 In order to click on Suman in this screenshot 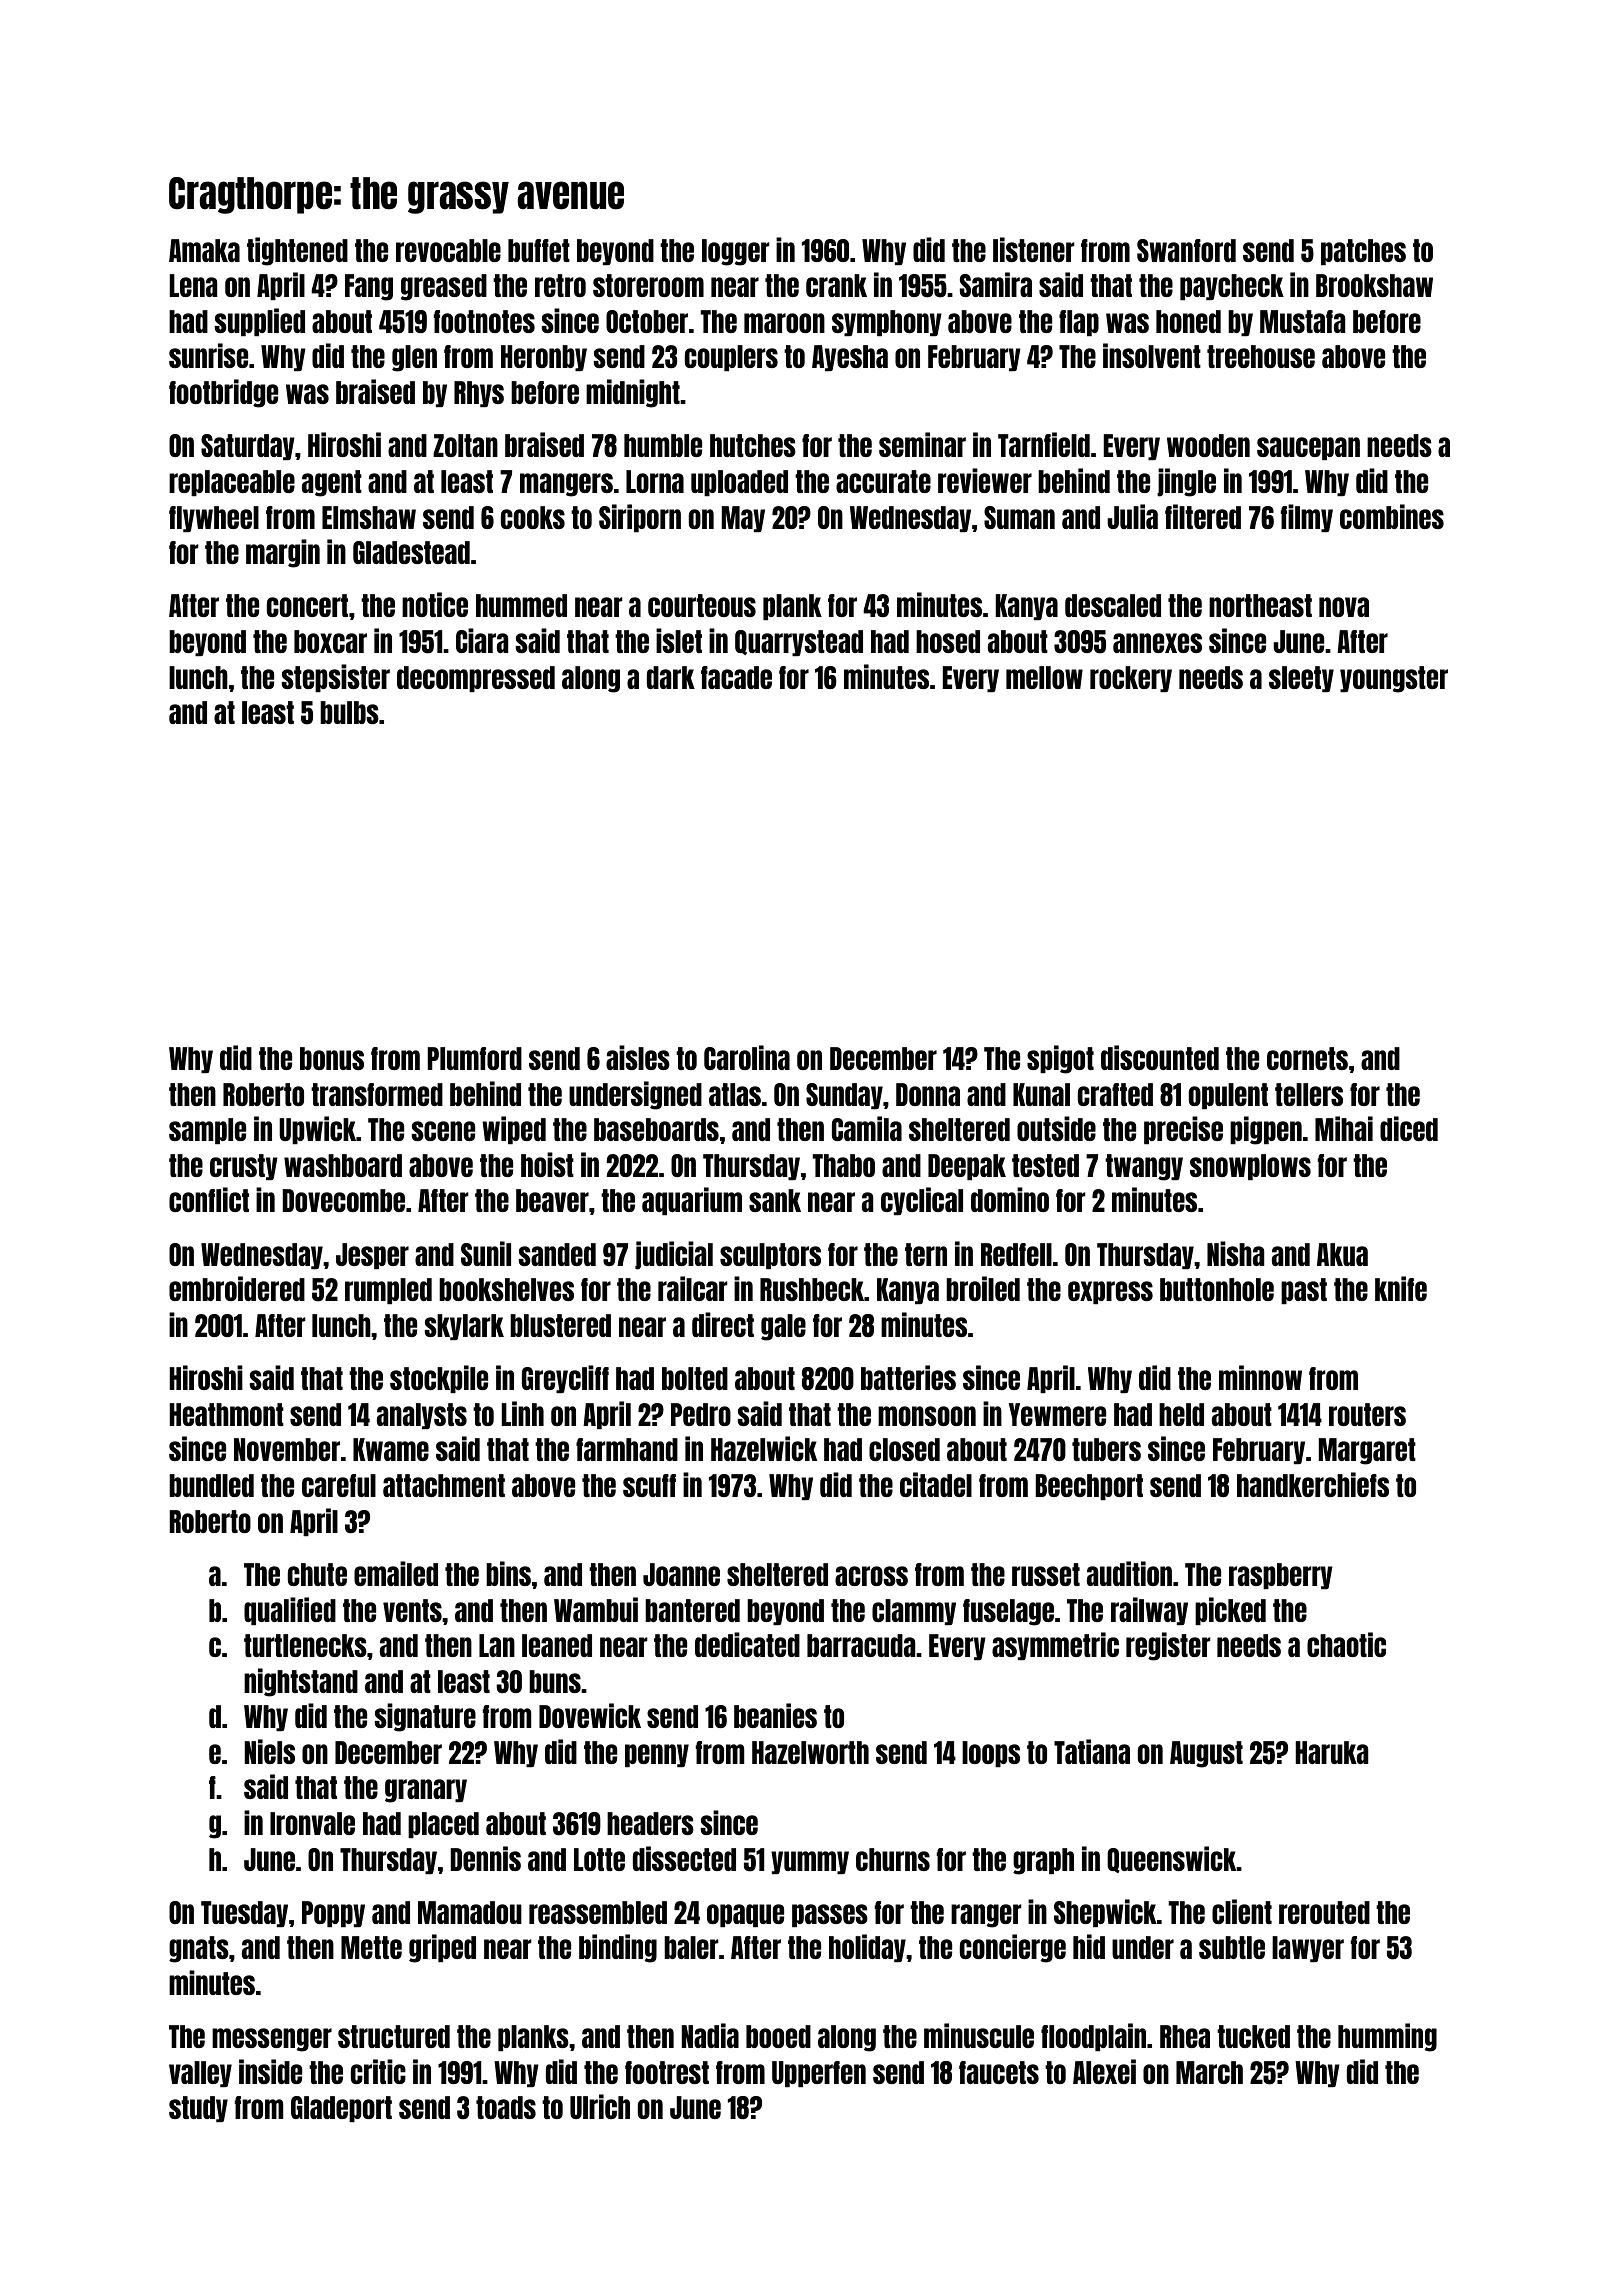, I will do `click(1019, 517)`.
